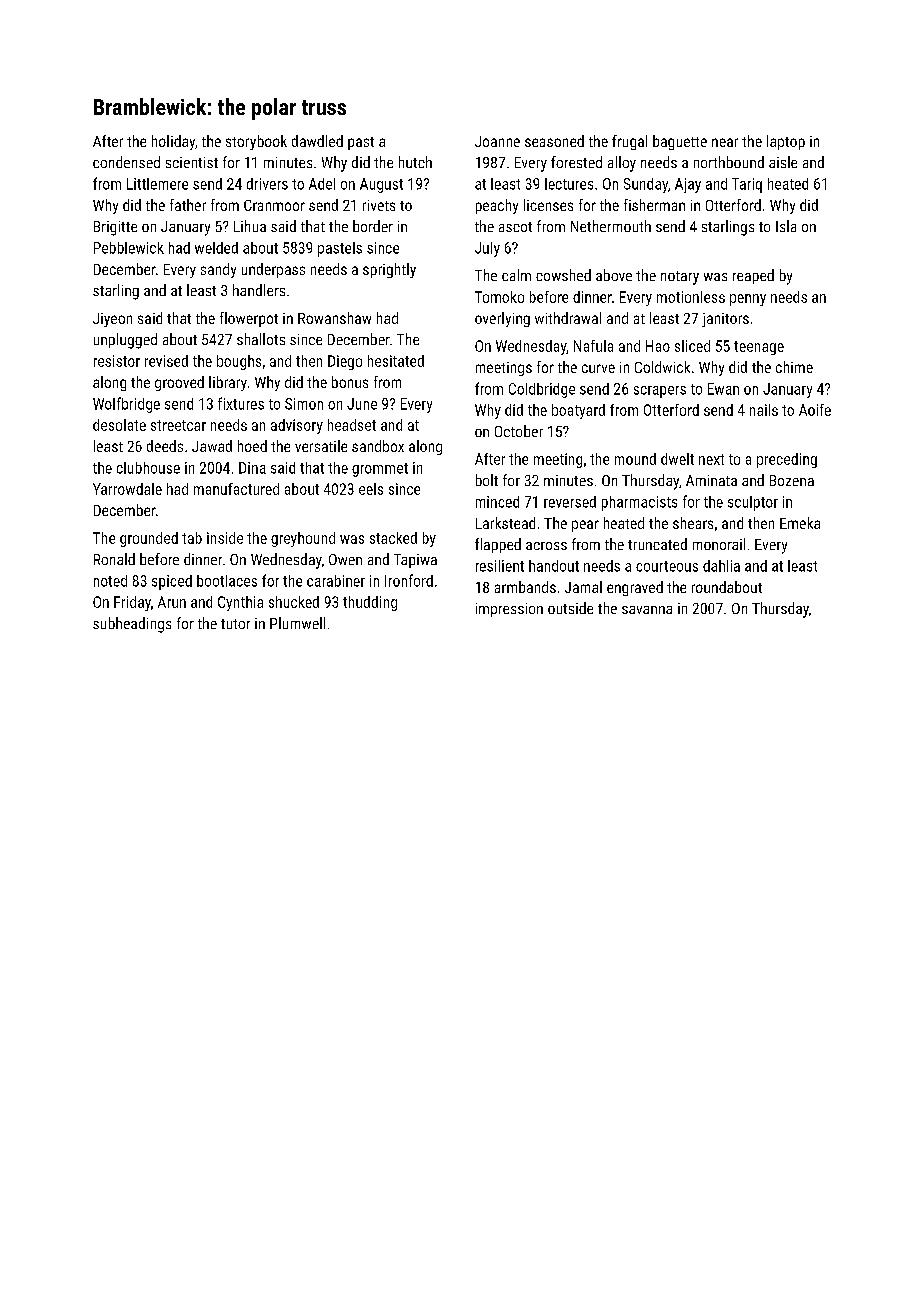  Describe the element at coordinates (554, 141) in the document. I see `seasoned` at that location.
